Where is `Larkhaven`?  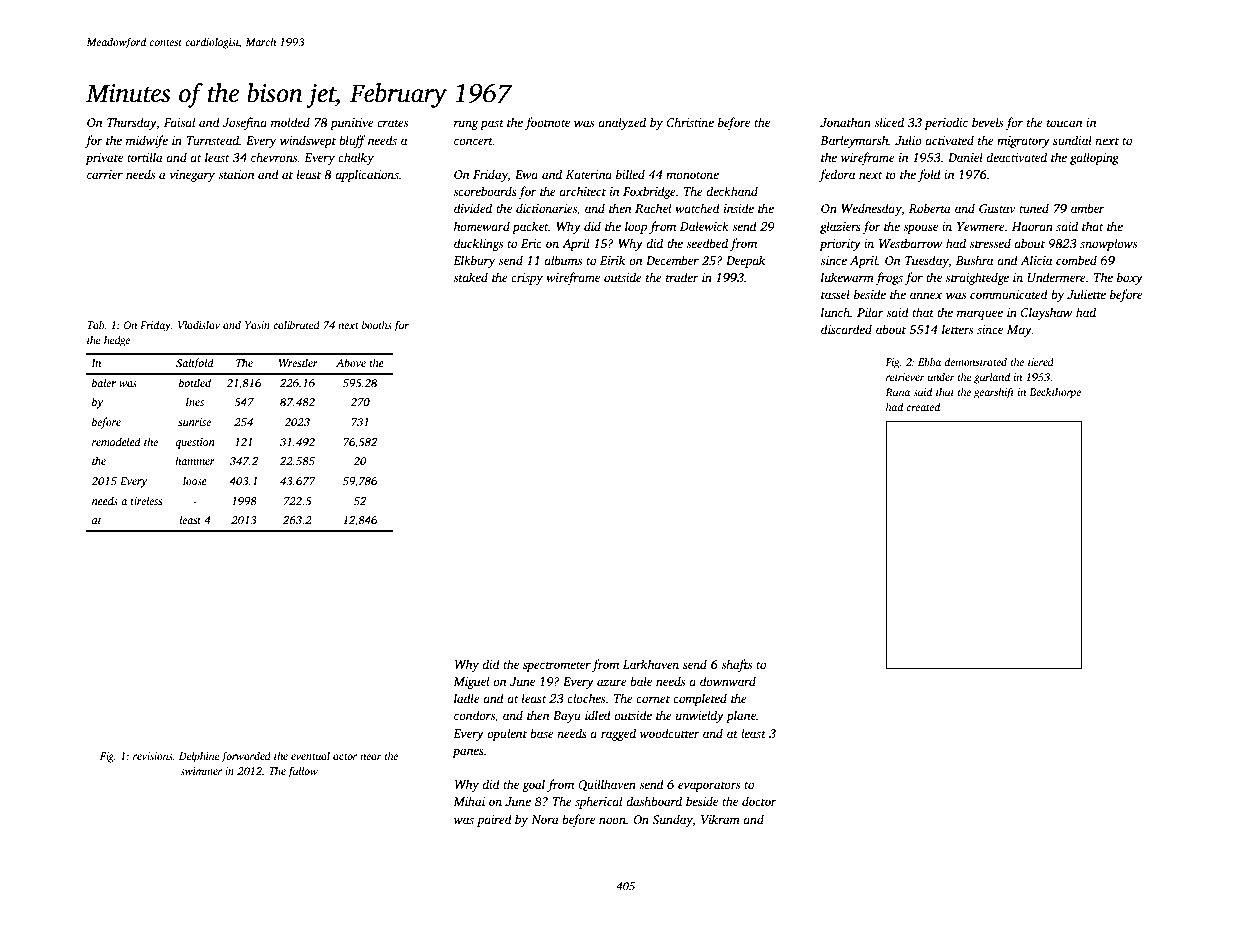 Larkhaven is located at coordinates (651, 664).
